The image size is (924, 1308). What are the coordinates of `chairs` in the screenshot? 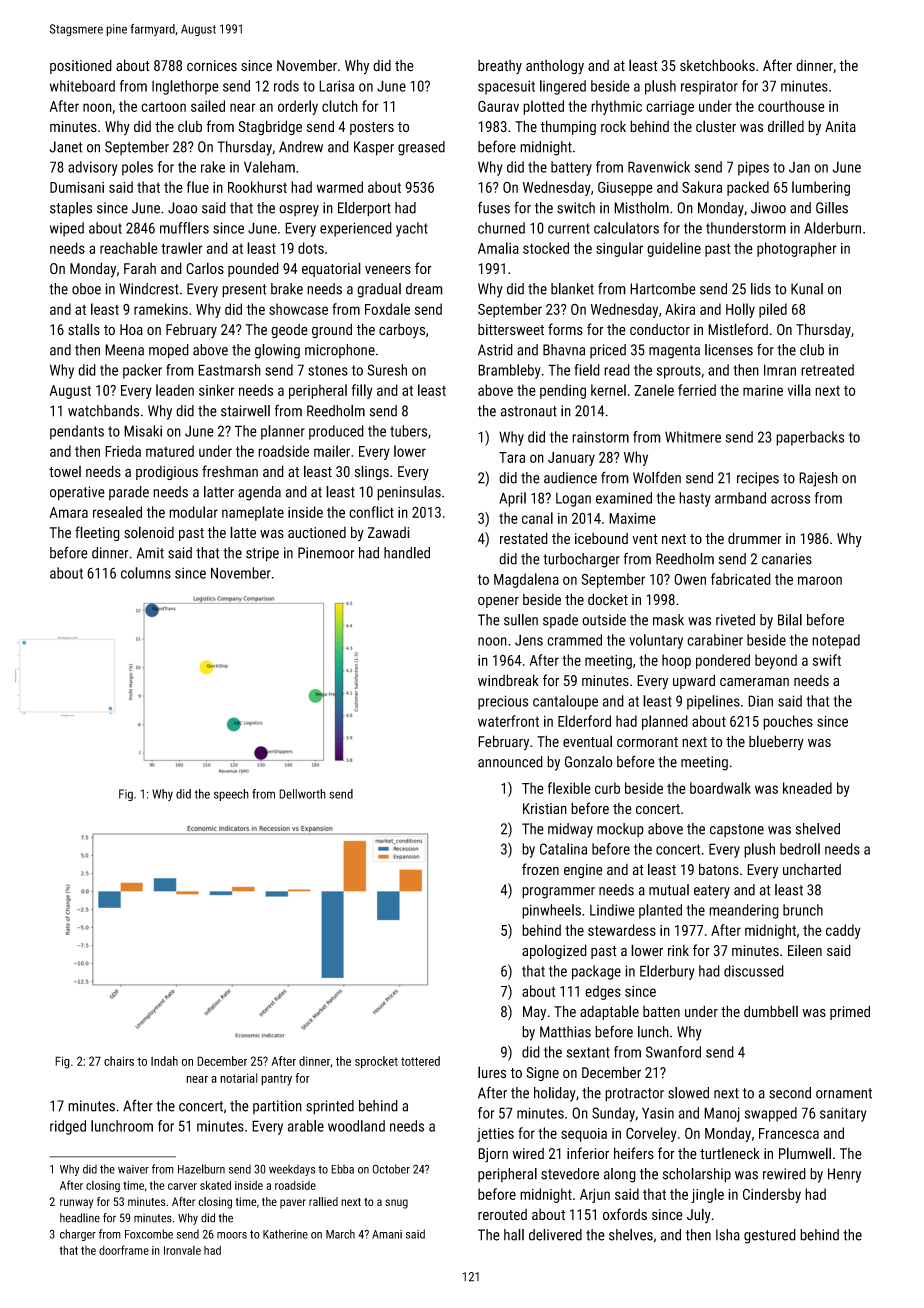 It's located at (119, 1061).
